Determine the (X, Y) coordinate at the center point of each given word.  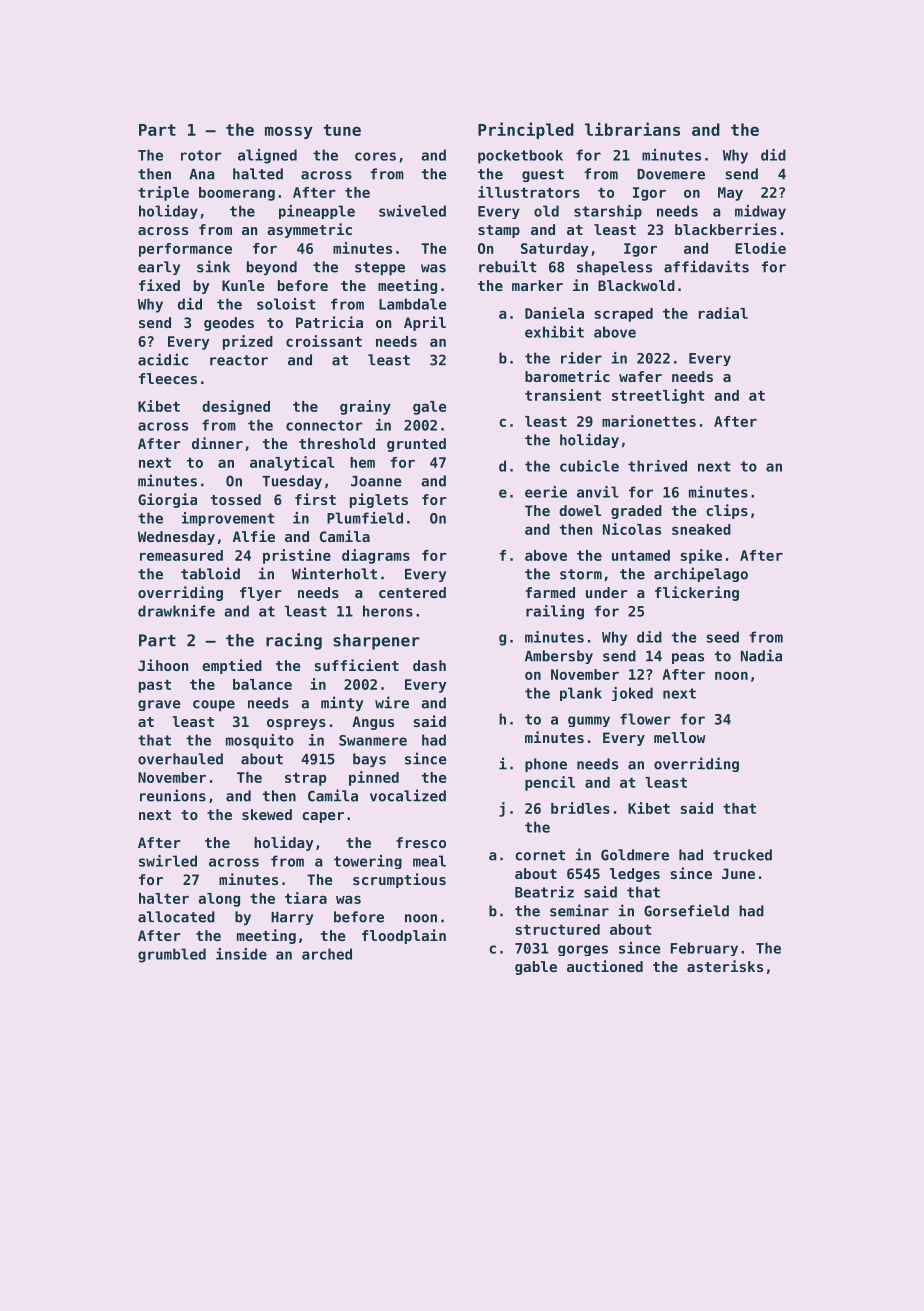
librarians (632, 129)
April (425, 323)
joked (632, 694)
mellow (679, 737)
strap (305, 779)
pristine (297, 556)
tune (342, 130)
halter (164, 898)
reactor (239, 360)
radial (723, 313)
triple (163, 193)
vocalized (408, 795)
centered (412, 592)
